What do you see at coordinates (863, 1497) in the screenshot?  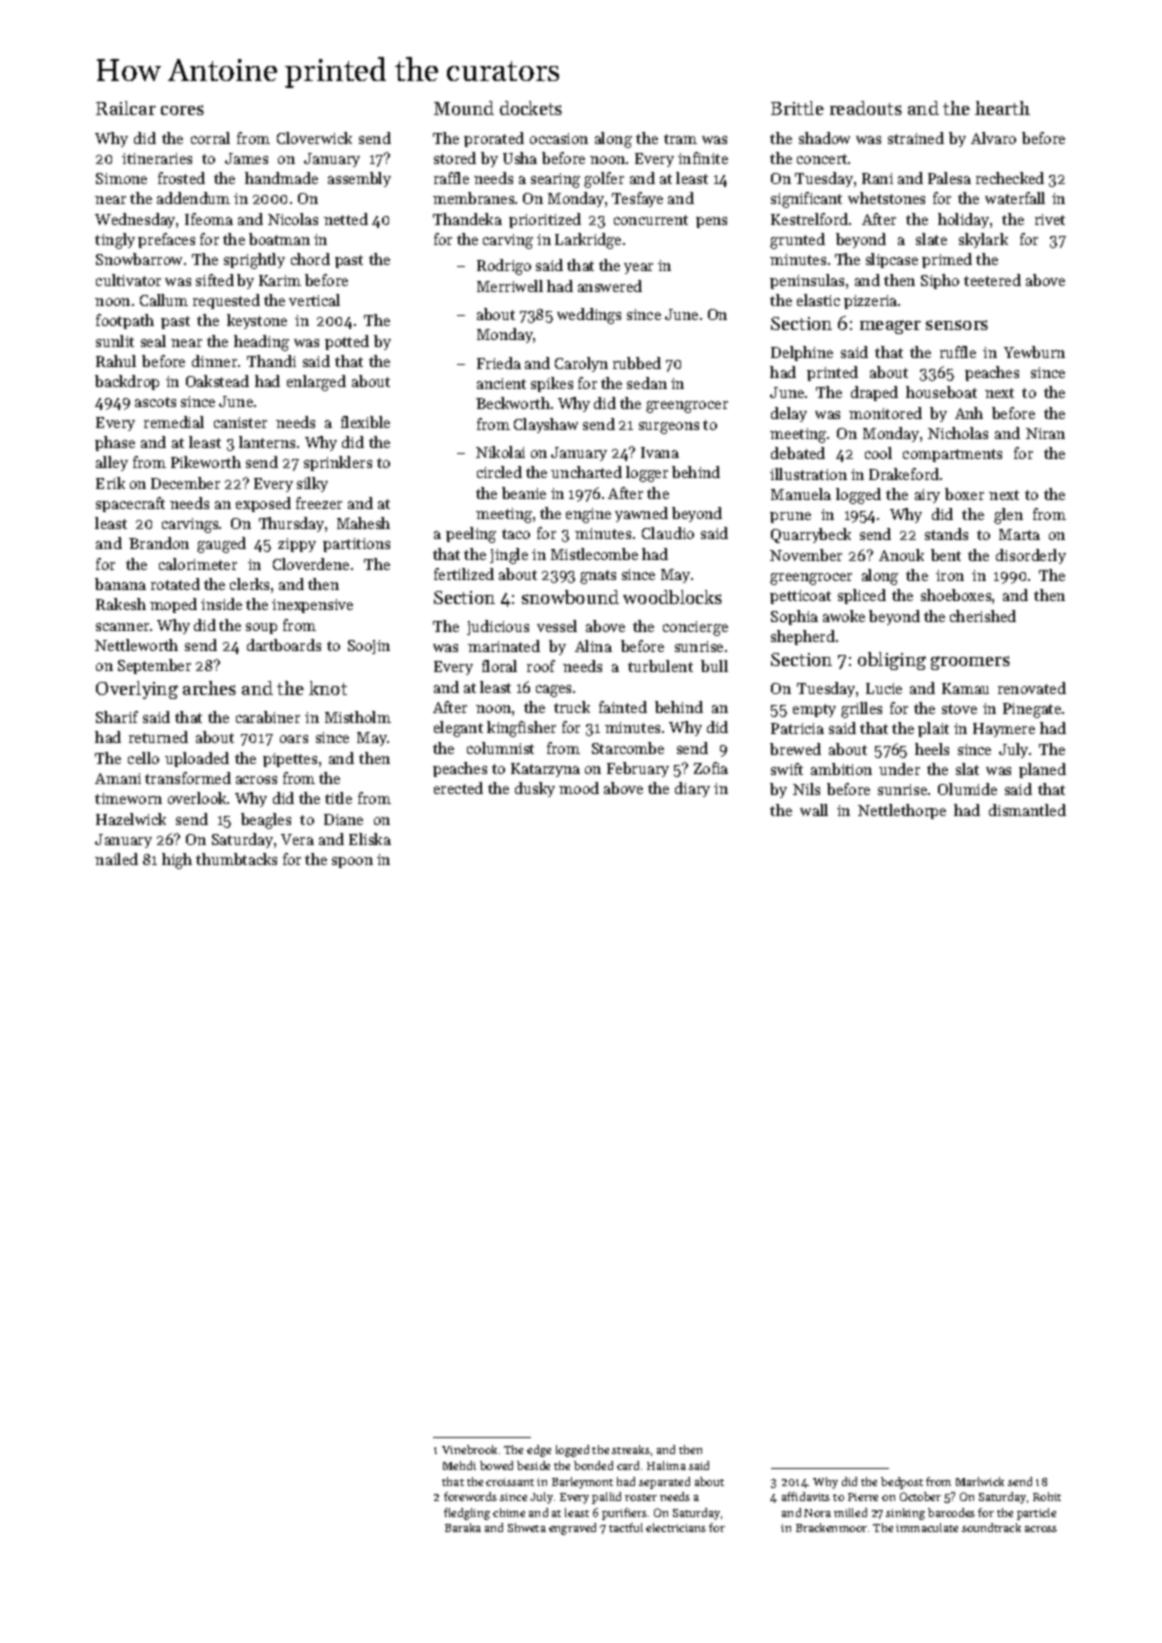 I see `Pierre` at bounding box center [863, 1497].
